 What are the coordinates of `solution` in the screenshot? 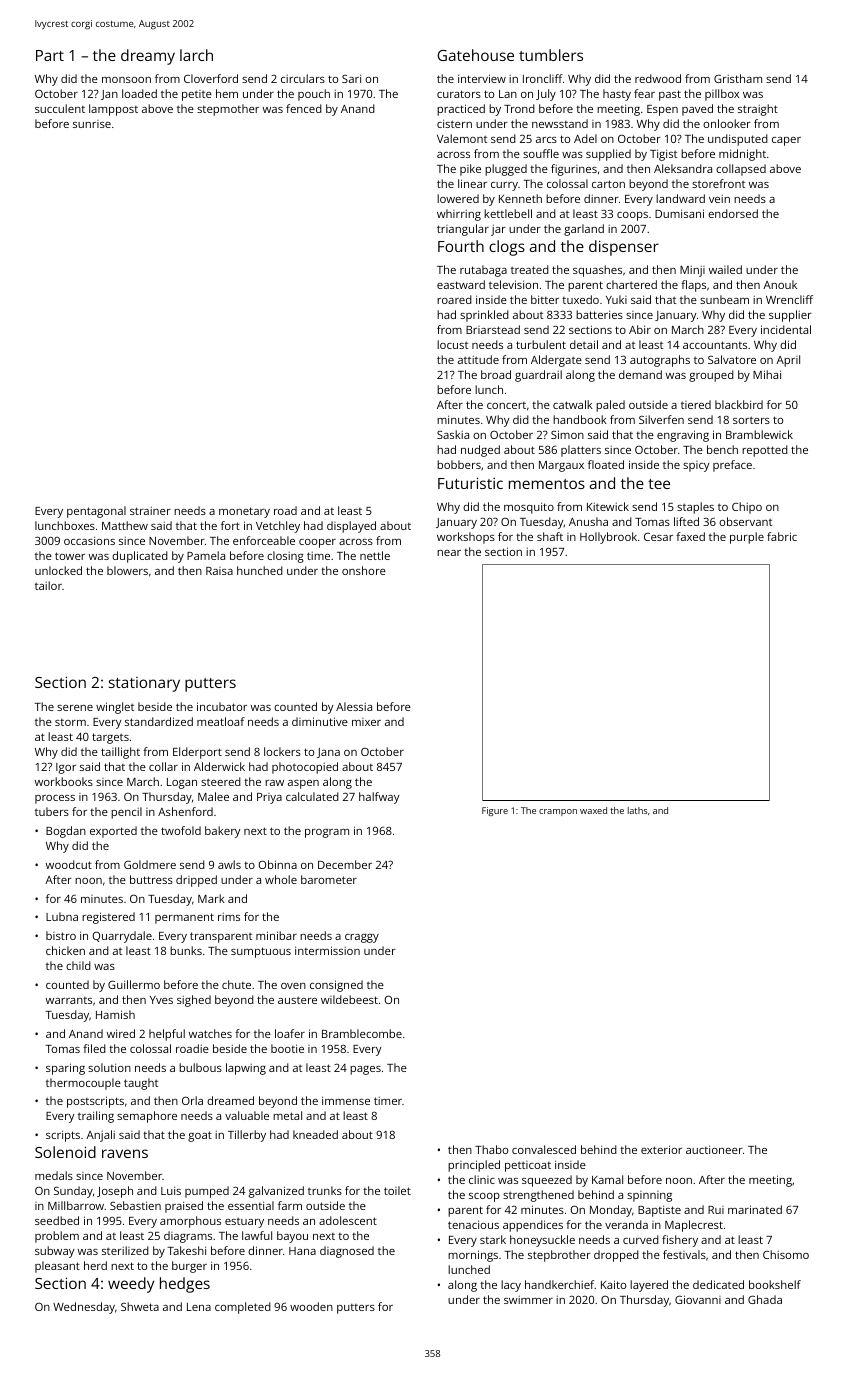 It's located at (109, 1067).
